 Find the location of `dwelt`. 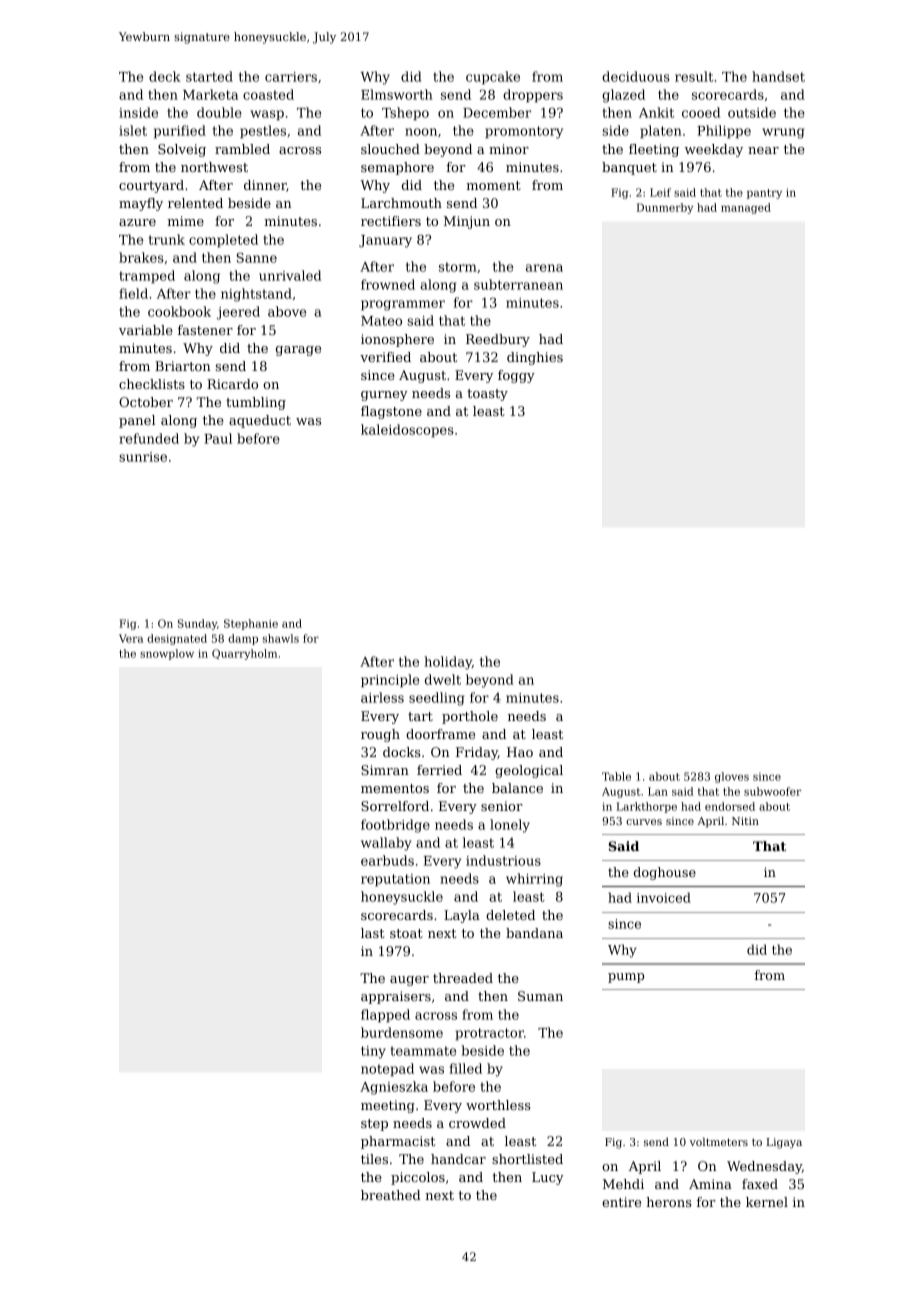

dwelt is located at coordinates (443, 679).
